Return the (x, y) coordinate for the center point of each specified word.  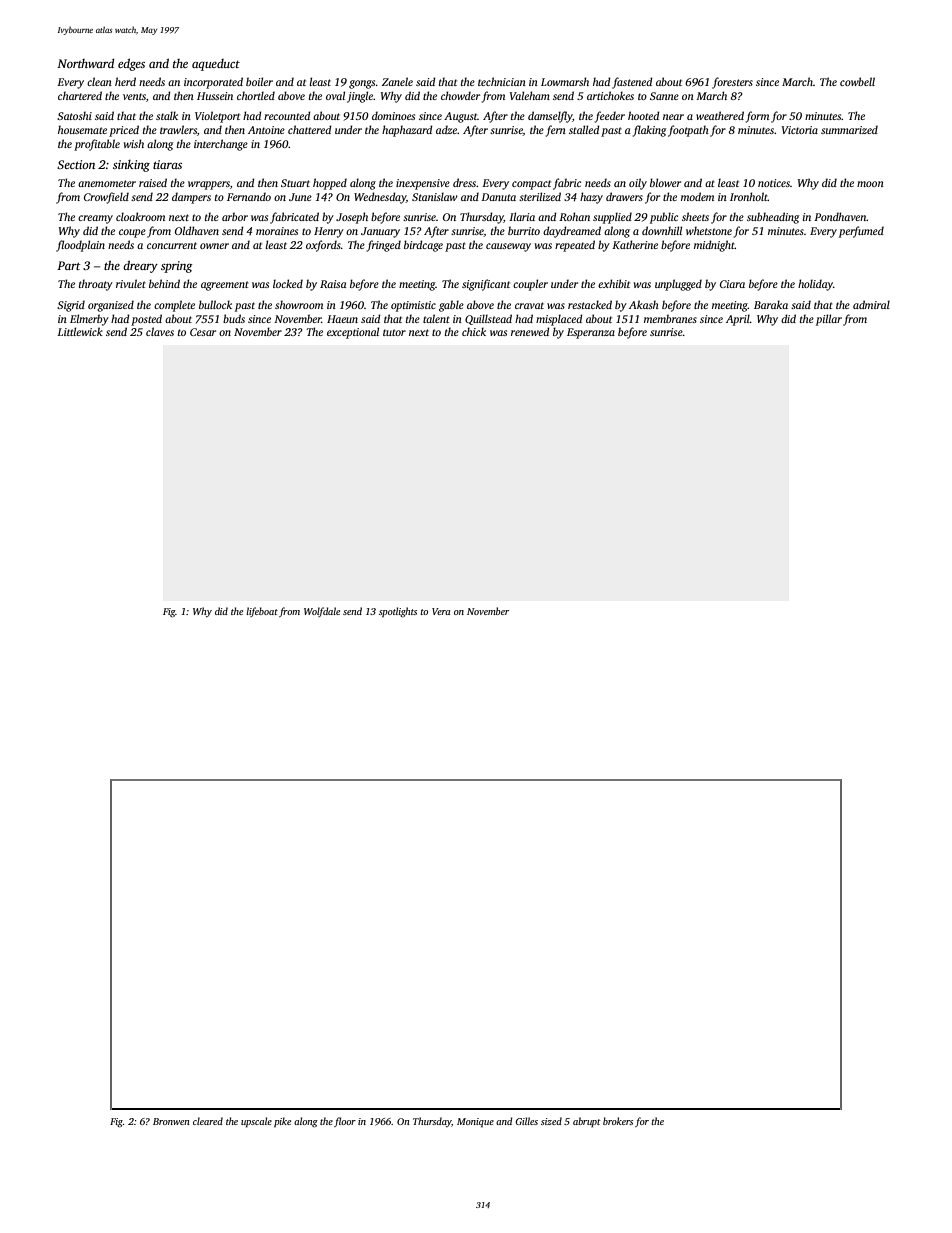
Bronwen (171, 1121)
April (738, 320)
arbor (235, 216)
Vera (441, 611)
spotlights (398, 612)
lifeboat (262, 612)
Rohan (574, 216)
